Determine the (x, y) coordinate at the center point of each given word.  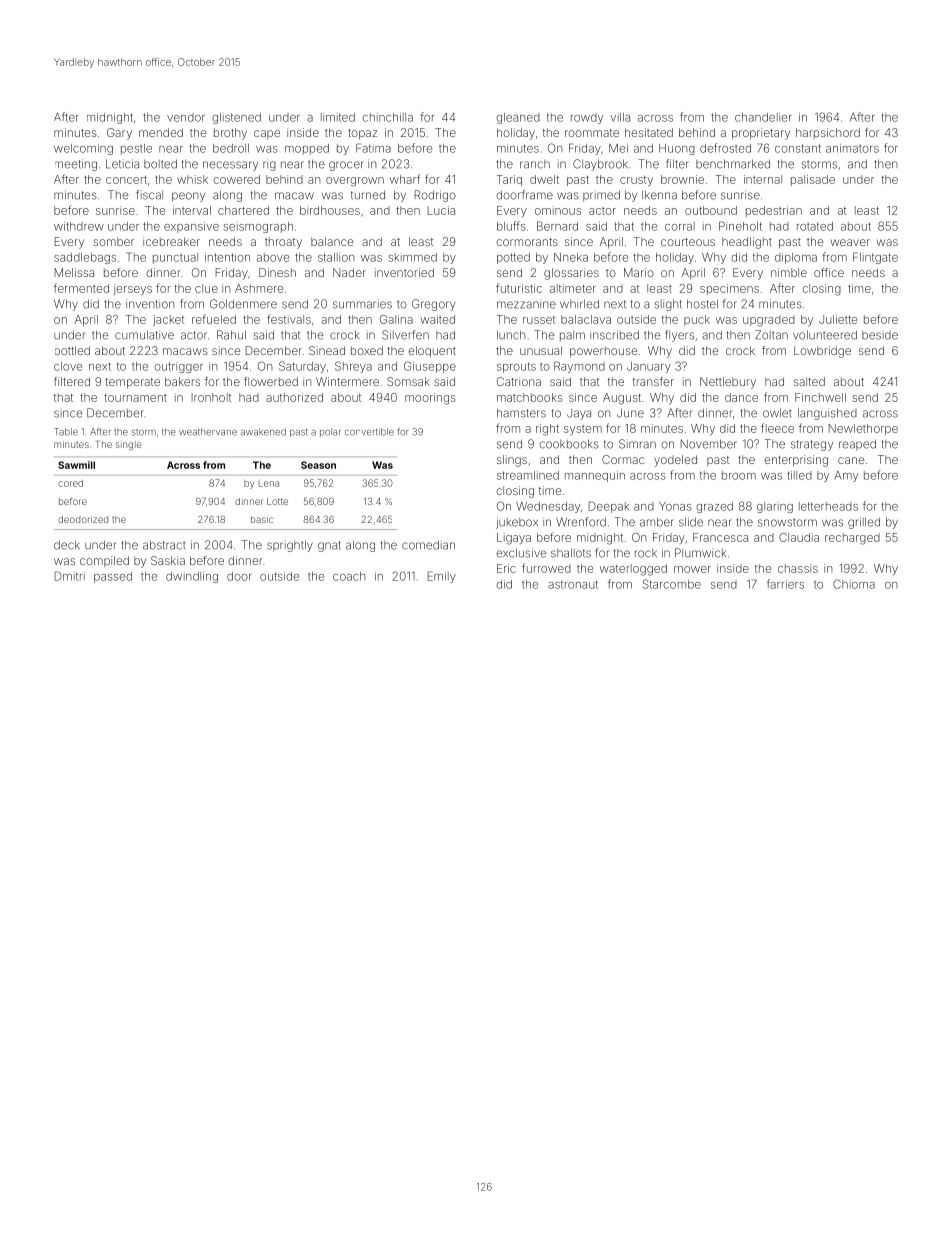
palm (572, 336)
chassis (798, 568)
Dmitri (70, 576)
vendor (186, 117)
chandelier (763, 117)
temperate (132, 383)
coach (349, 576)
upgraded (769, 321)
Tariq (509, 180)
